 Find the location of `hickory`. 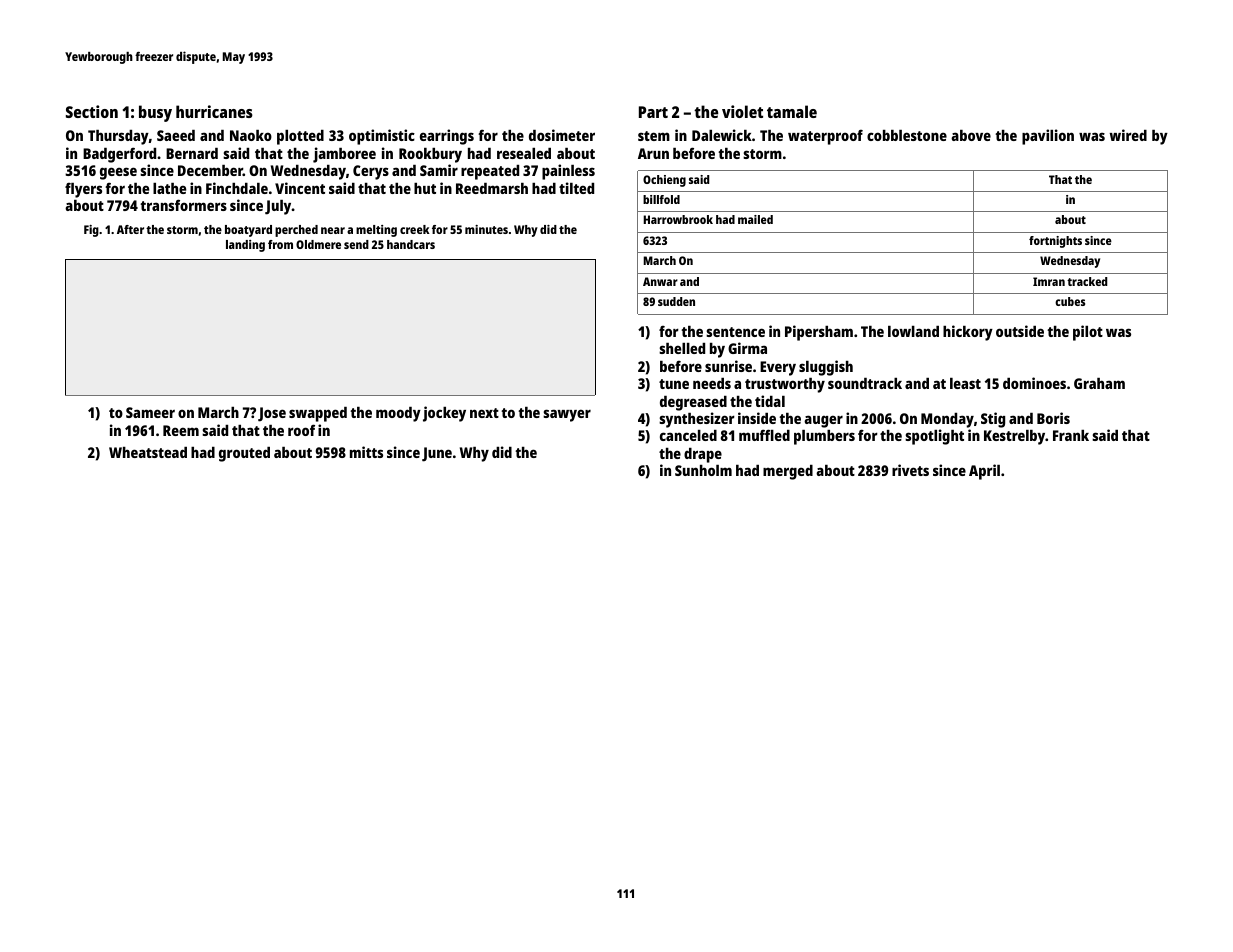

hickory is located at coordinates (968, 333).
